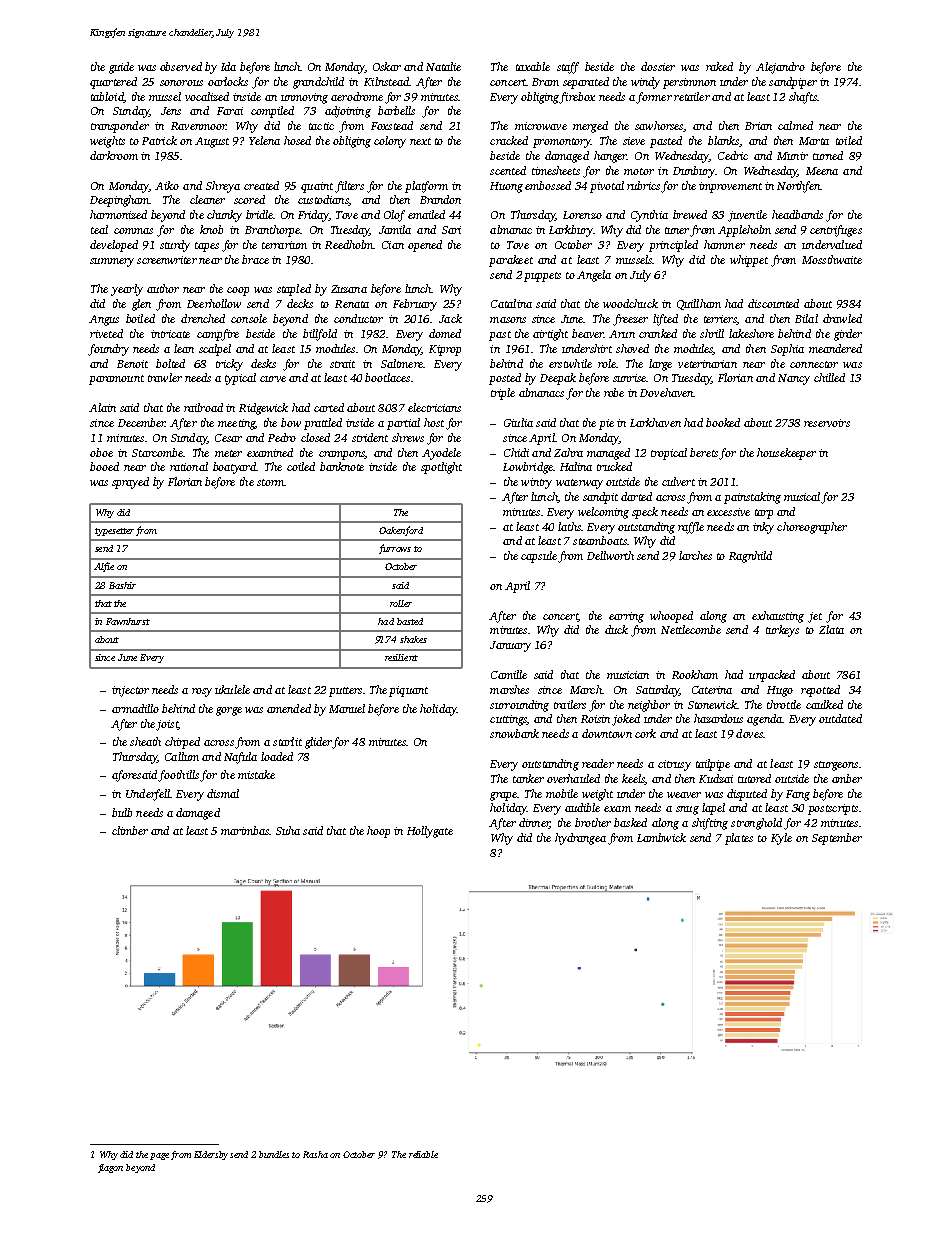 This image has width=952, height=1233. What do you see at coordinates (730, 187) in the image?
I see `improvement` at bounding box center [730, 187].
